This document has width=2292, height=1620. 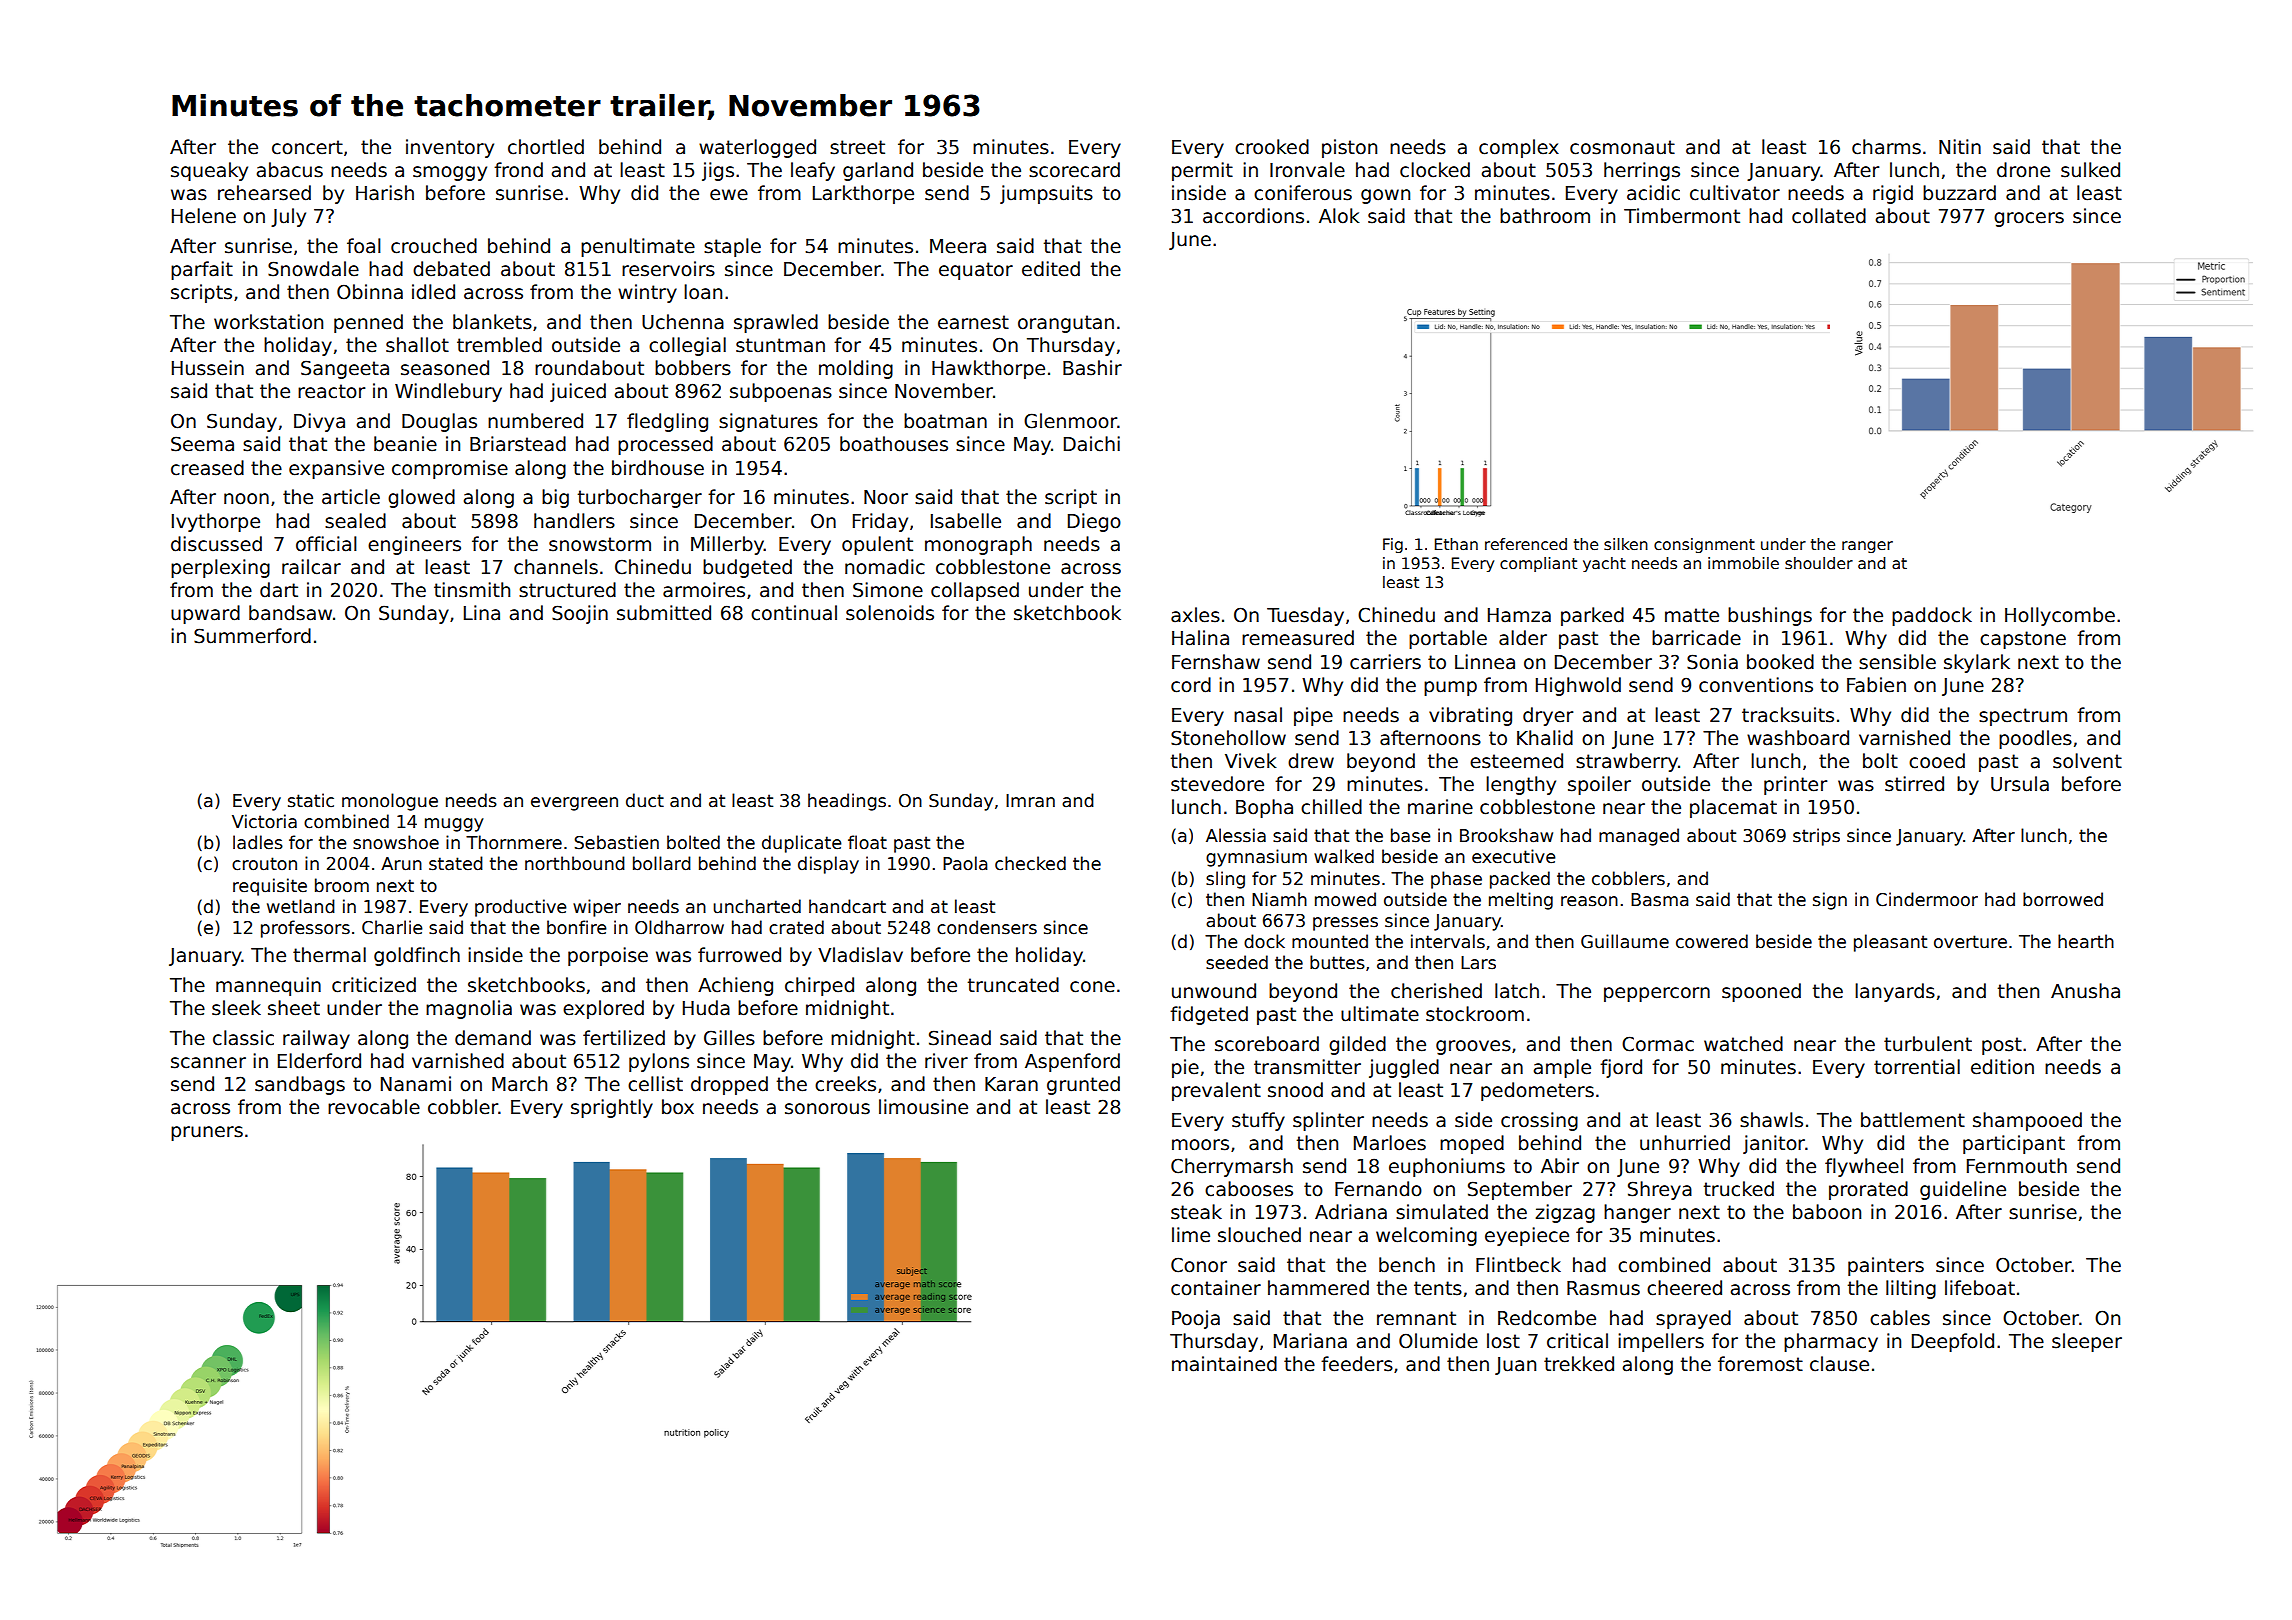 What do you see at coordinates (863, 194) in the document?
I see `Larkthorpe` at bounding box center [863, 194].
